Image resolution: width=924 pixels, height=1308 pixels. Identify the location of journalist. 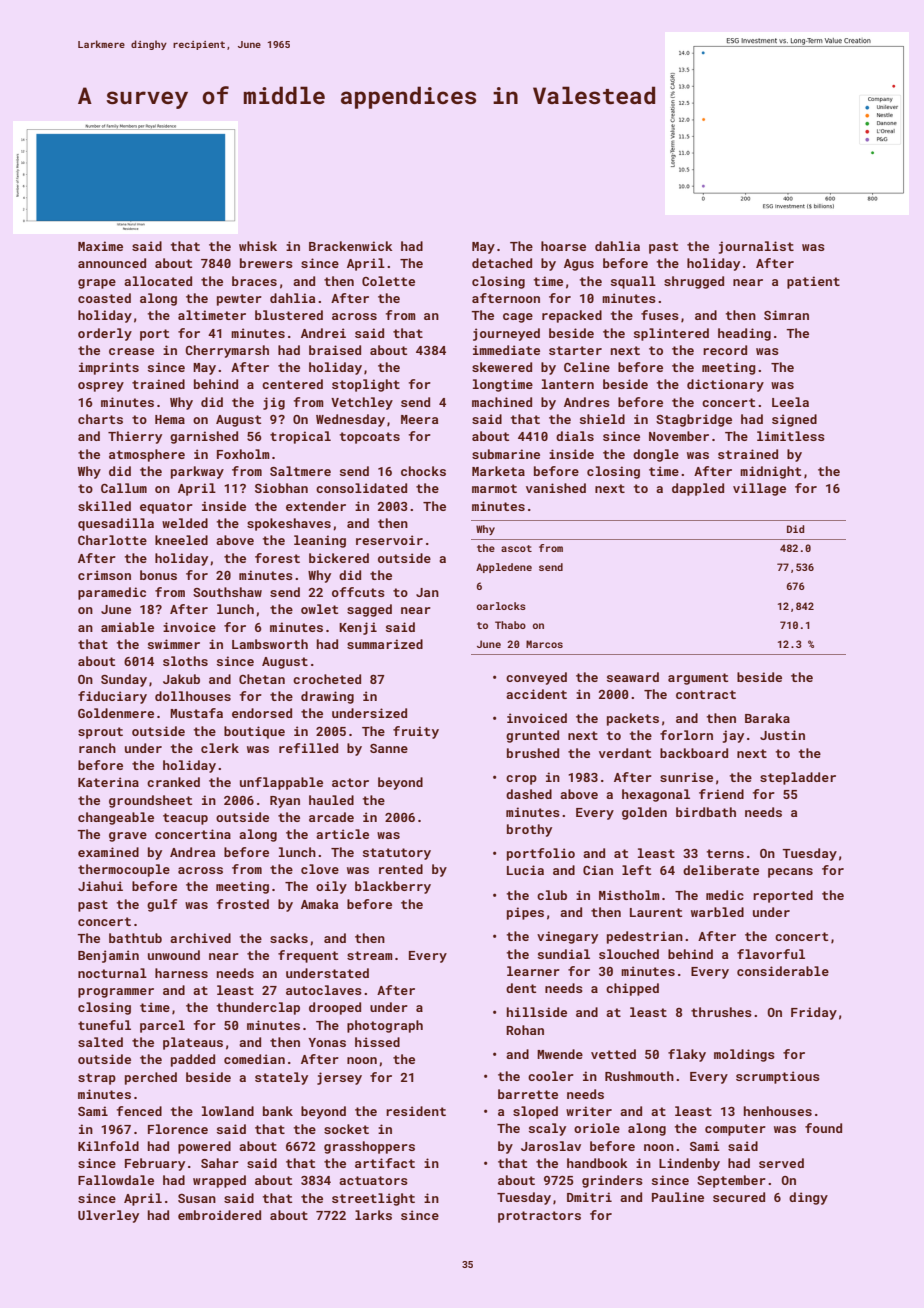
(756, 247).
